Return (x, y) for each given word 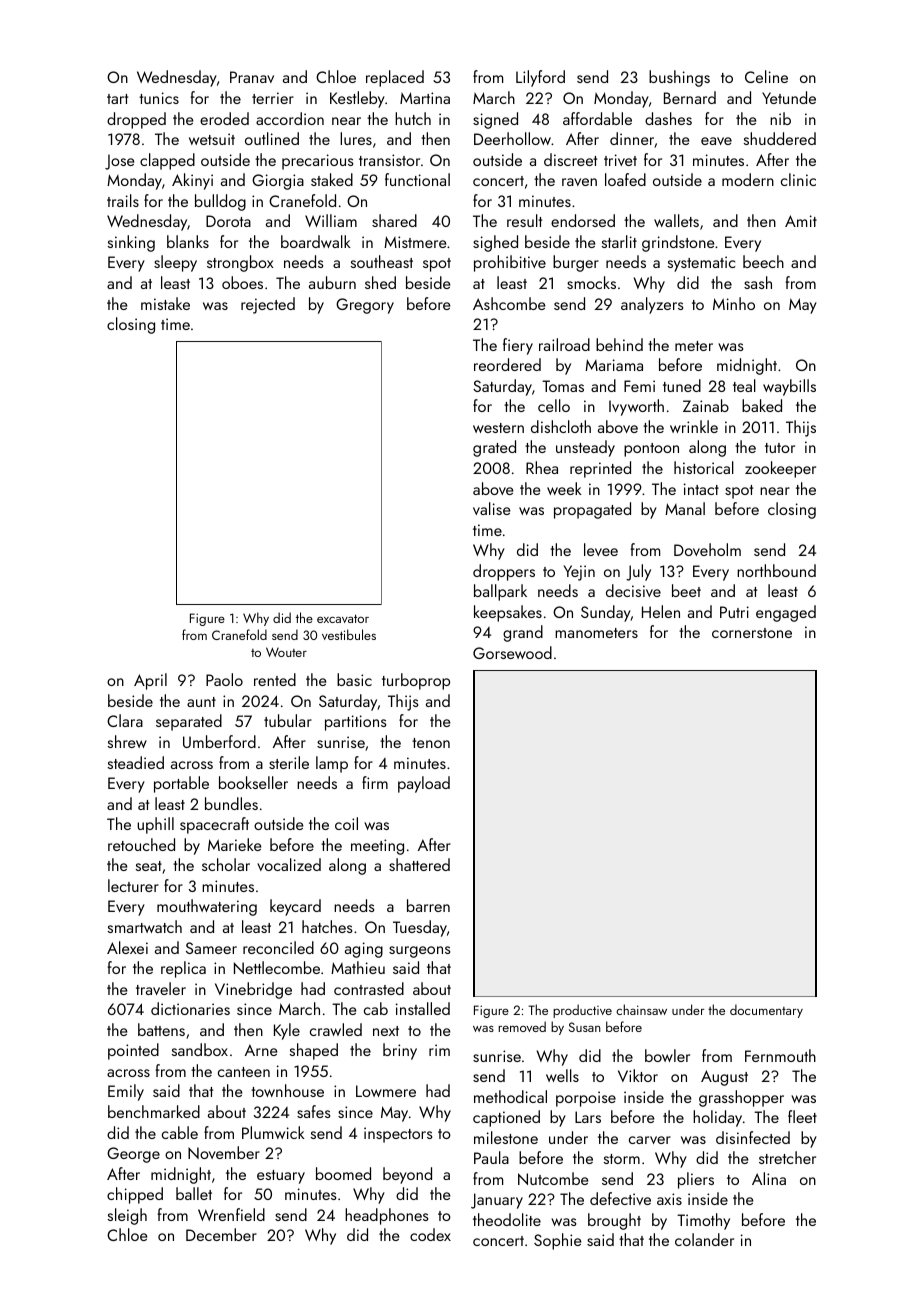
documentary (766, 1011)
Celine (766, 76)
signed (495, 120)
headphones (387, 1216)
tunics (159, 98)
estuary (281, 1177)
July (638, 572)
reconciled (278, 947)
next (386, 1031)
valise (492, 508)
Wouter (286, 652)
